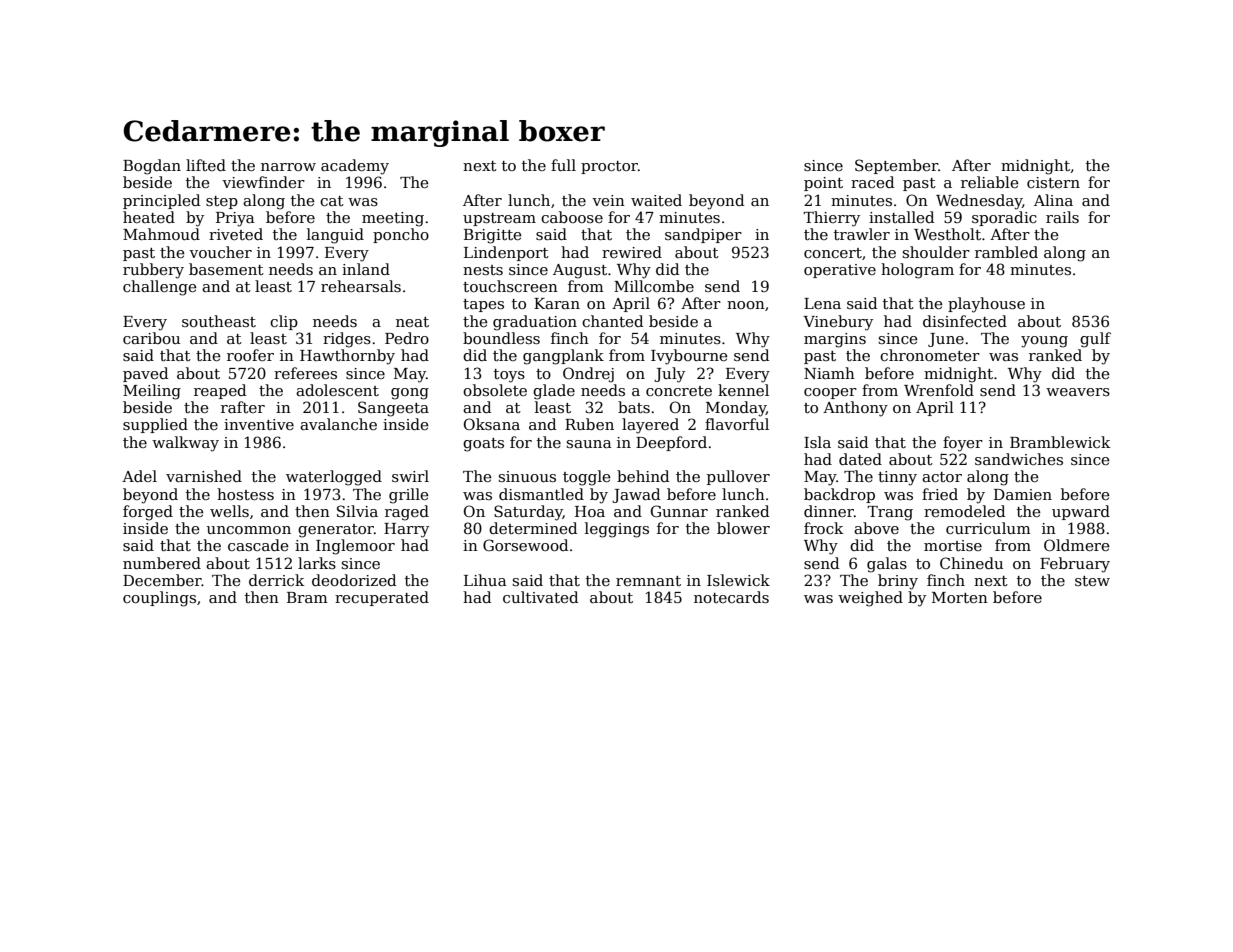 Image resolution: width=1233 pixels, height=952 pixels. What do you see at coordinates (656, 200) in the screenshot?
I see `waited` at bounding box center [656, 200].
